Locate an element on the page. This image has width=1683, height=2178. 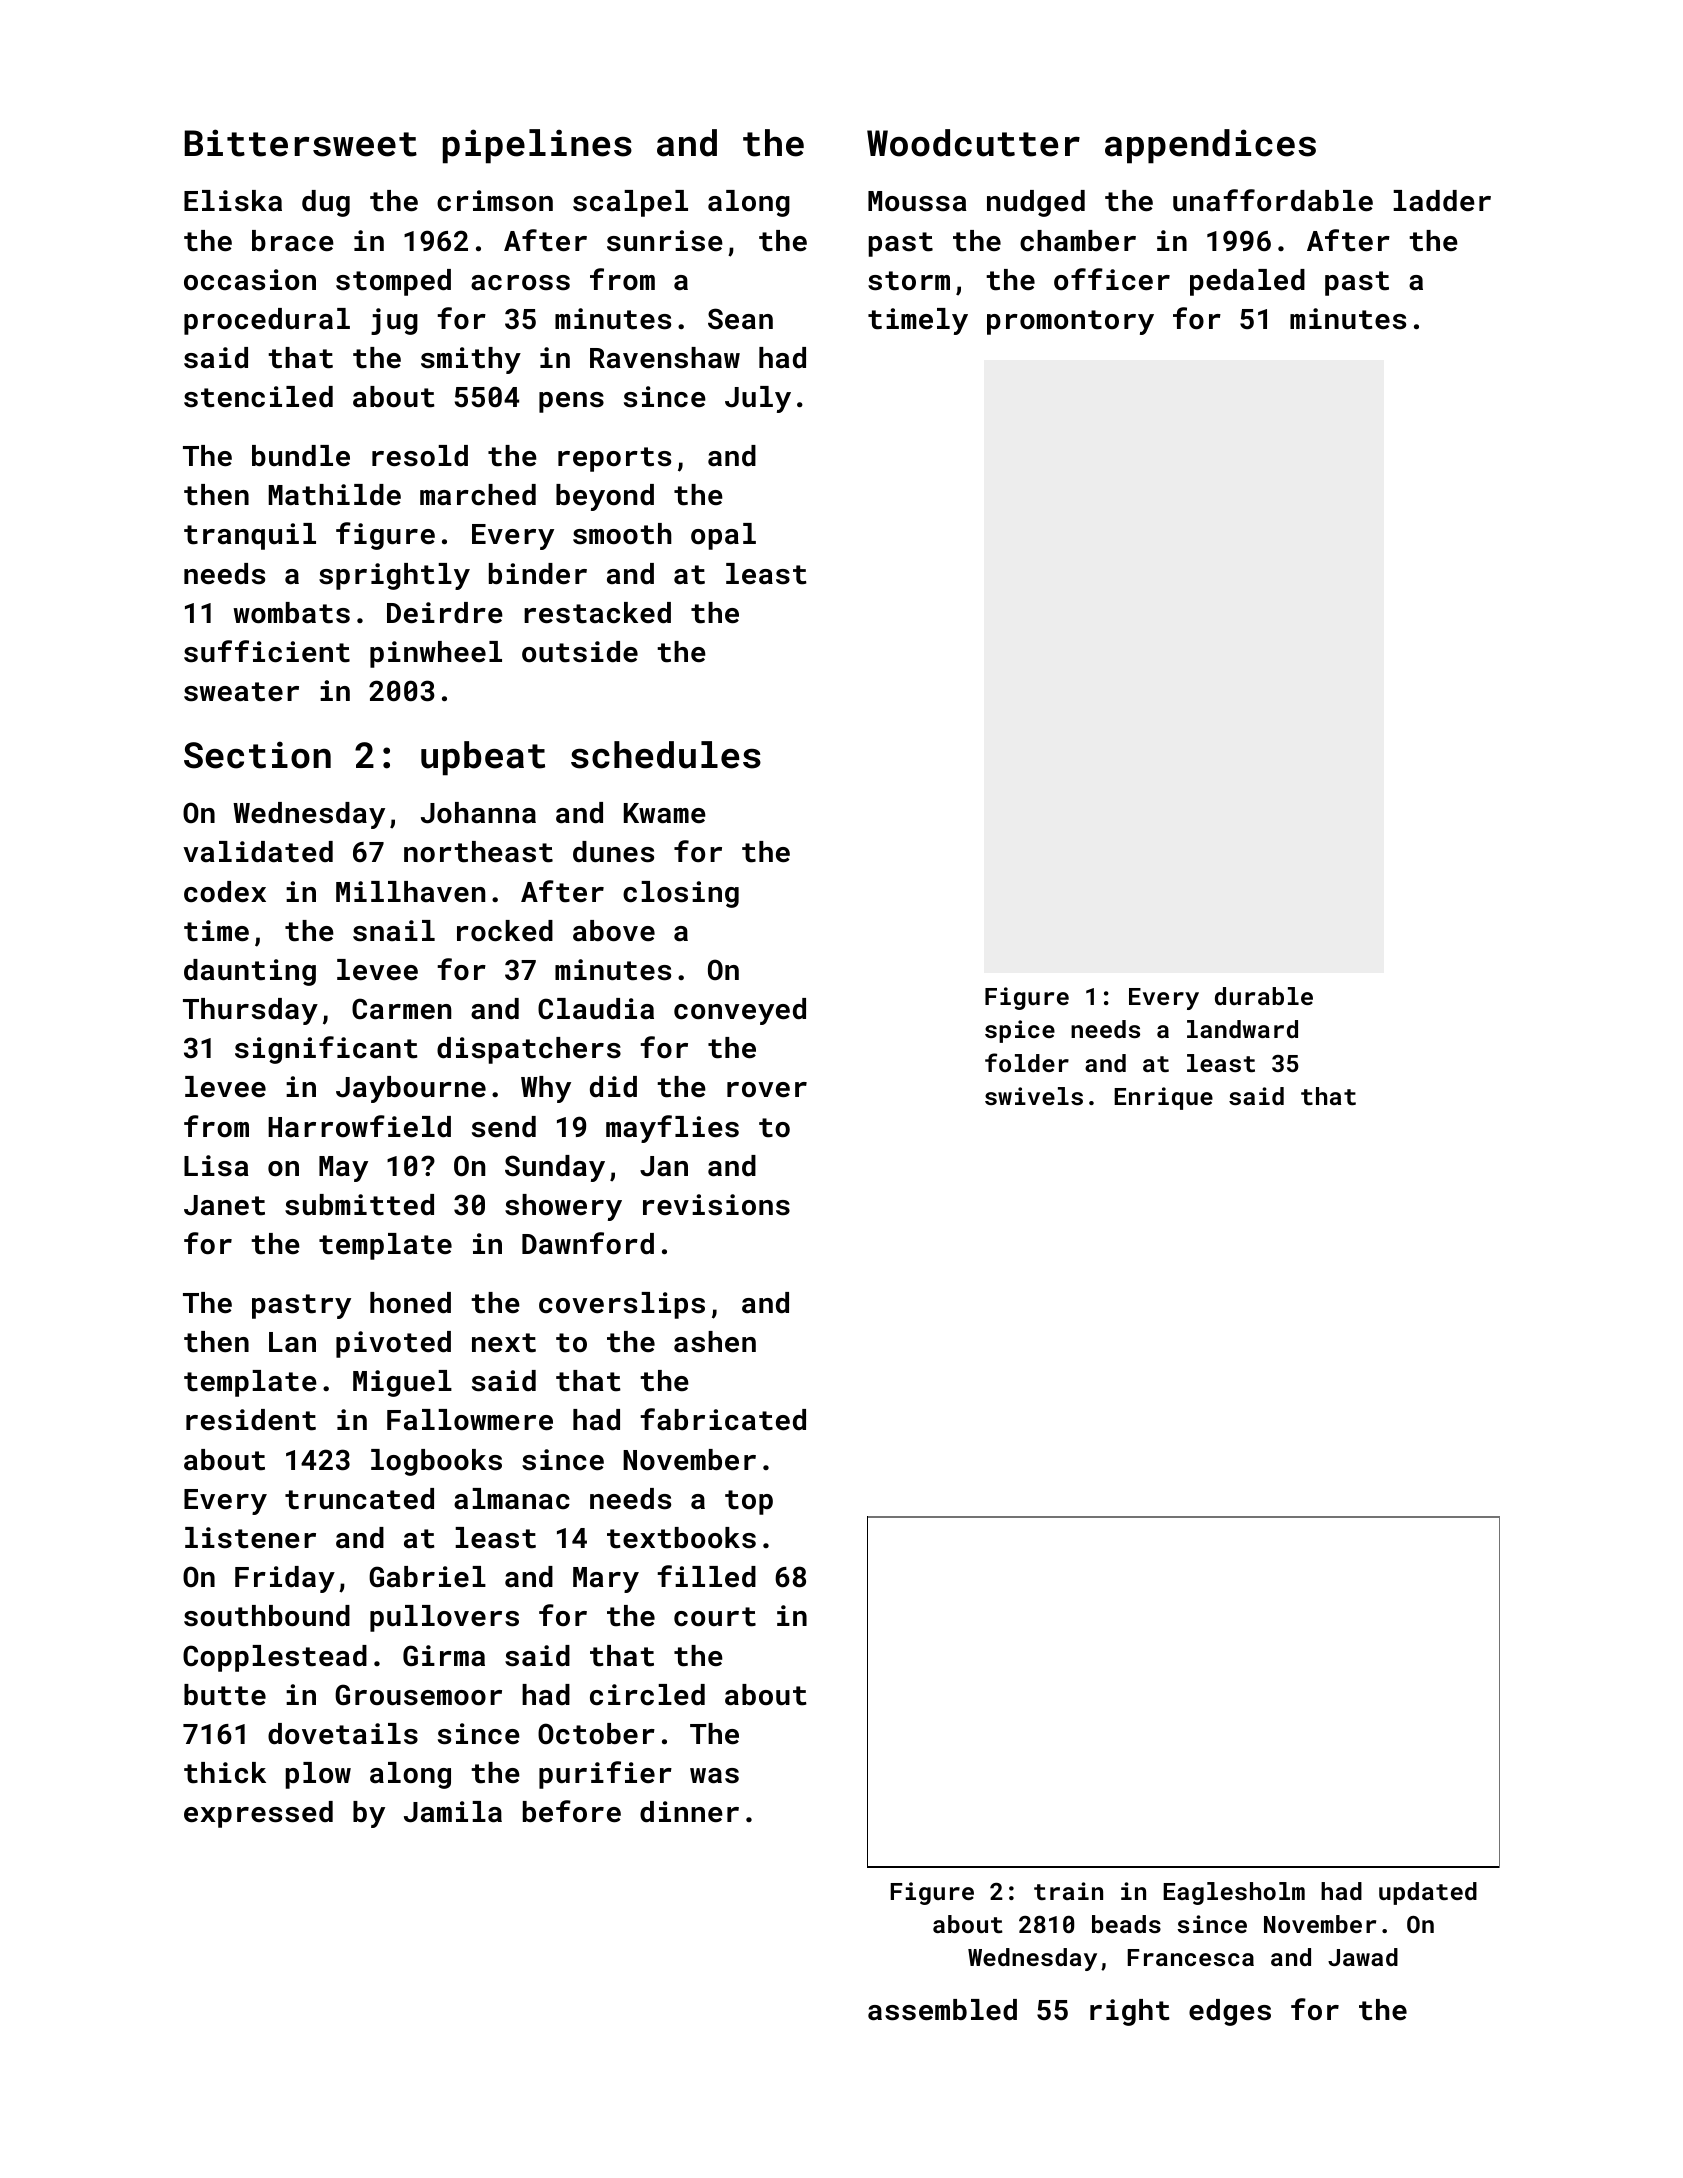
appendices is located at coordinates (1210, 146).
